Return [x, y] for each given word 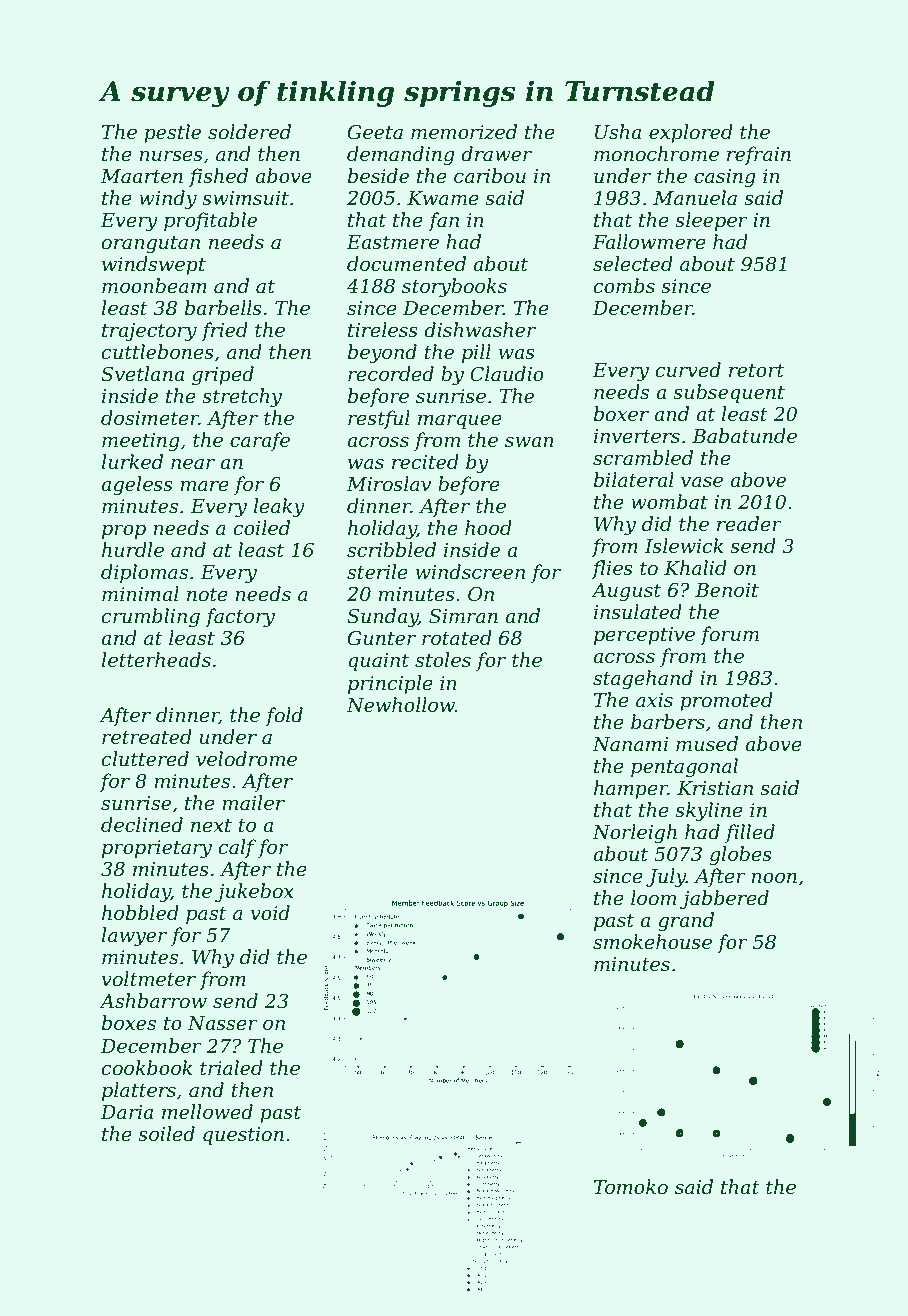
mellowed [207, 1112]
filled [750, 833]
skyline [709, 812]
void [270, 913]
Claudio [507, 374]
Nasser [222, 1023]
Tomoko [631, 1187]
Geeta [375, 132]
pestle [172, 133]
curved [688, 370]
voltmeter [148, 979]
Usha [618, 132]
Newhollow [400, 705]
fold [284, 716]
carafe [260, 441]
